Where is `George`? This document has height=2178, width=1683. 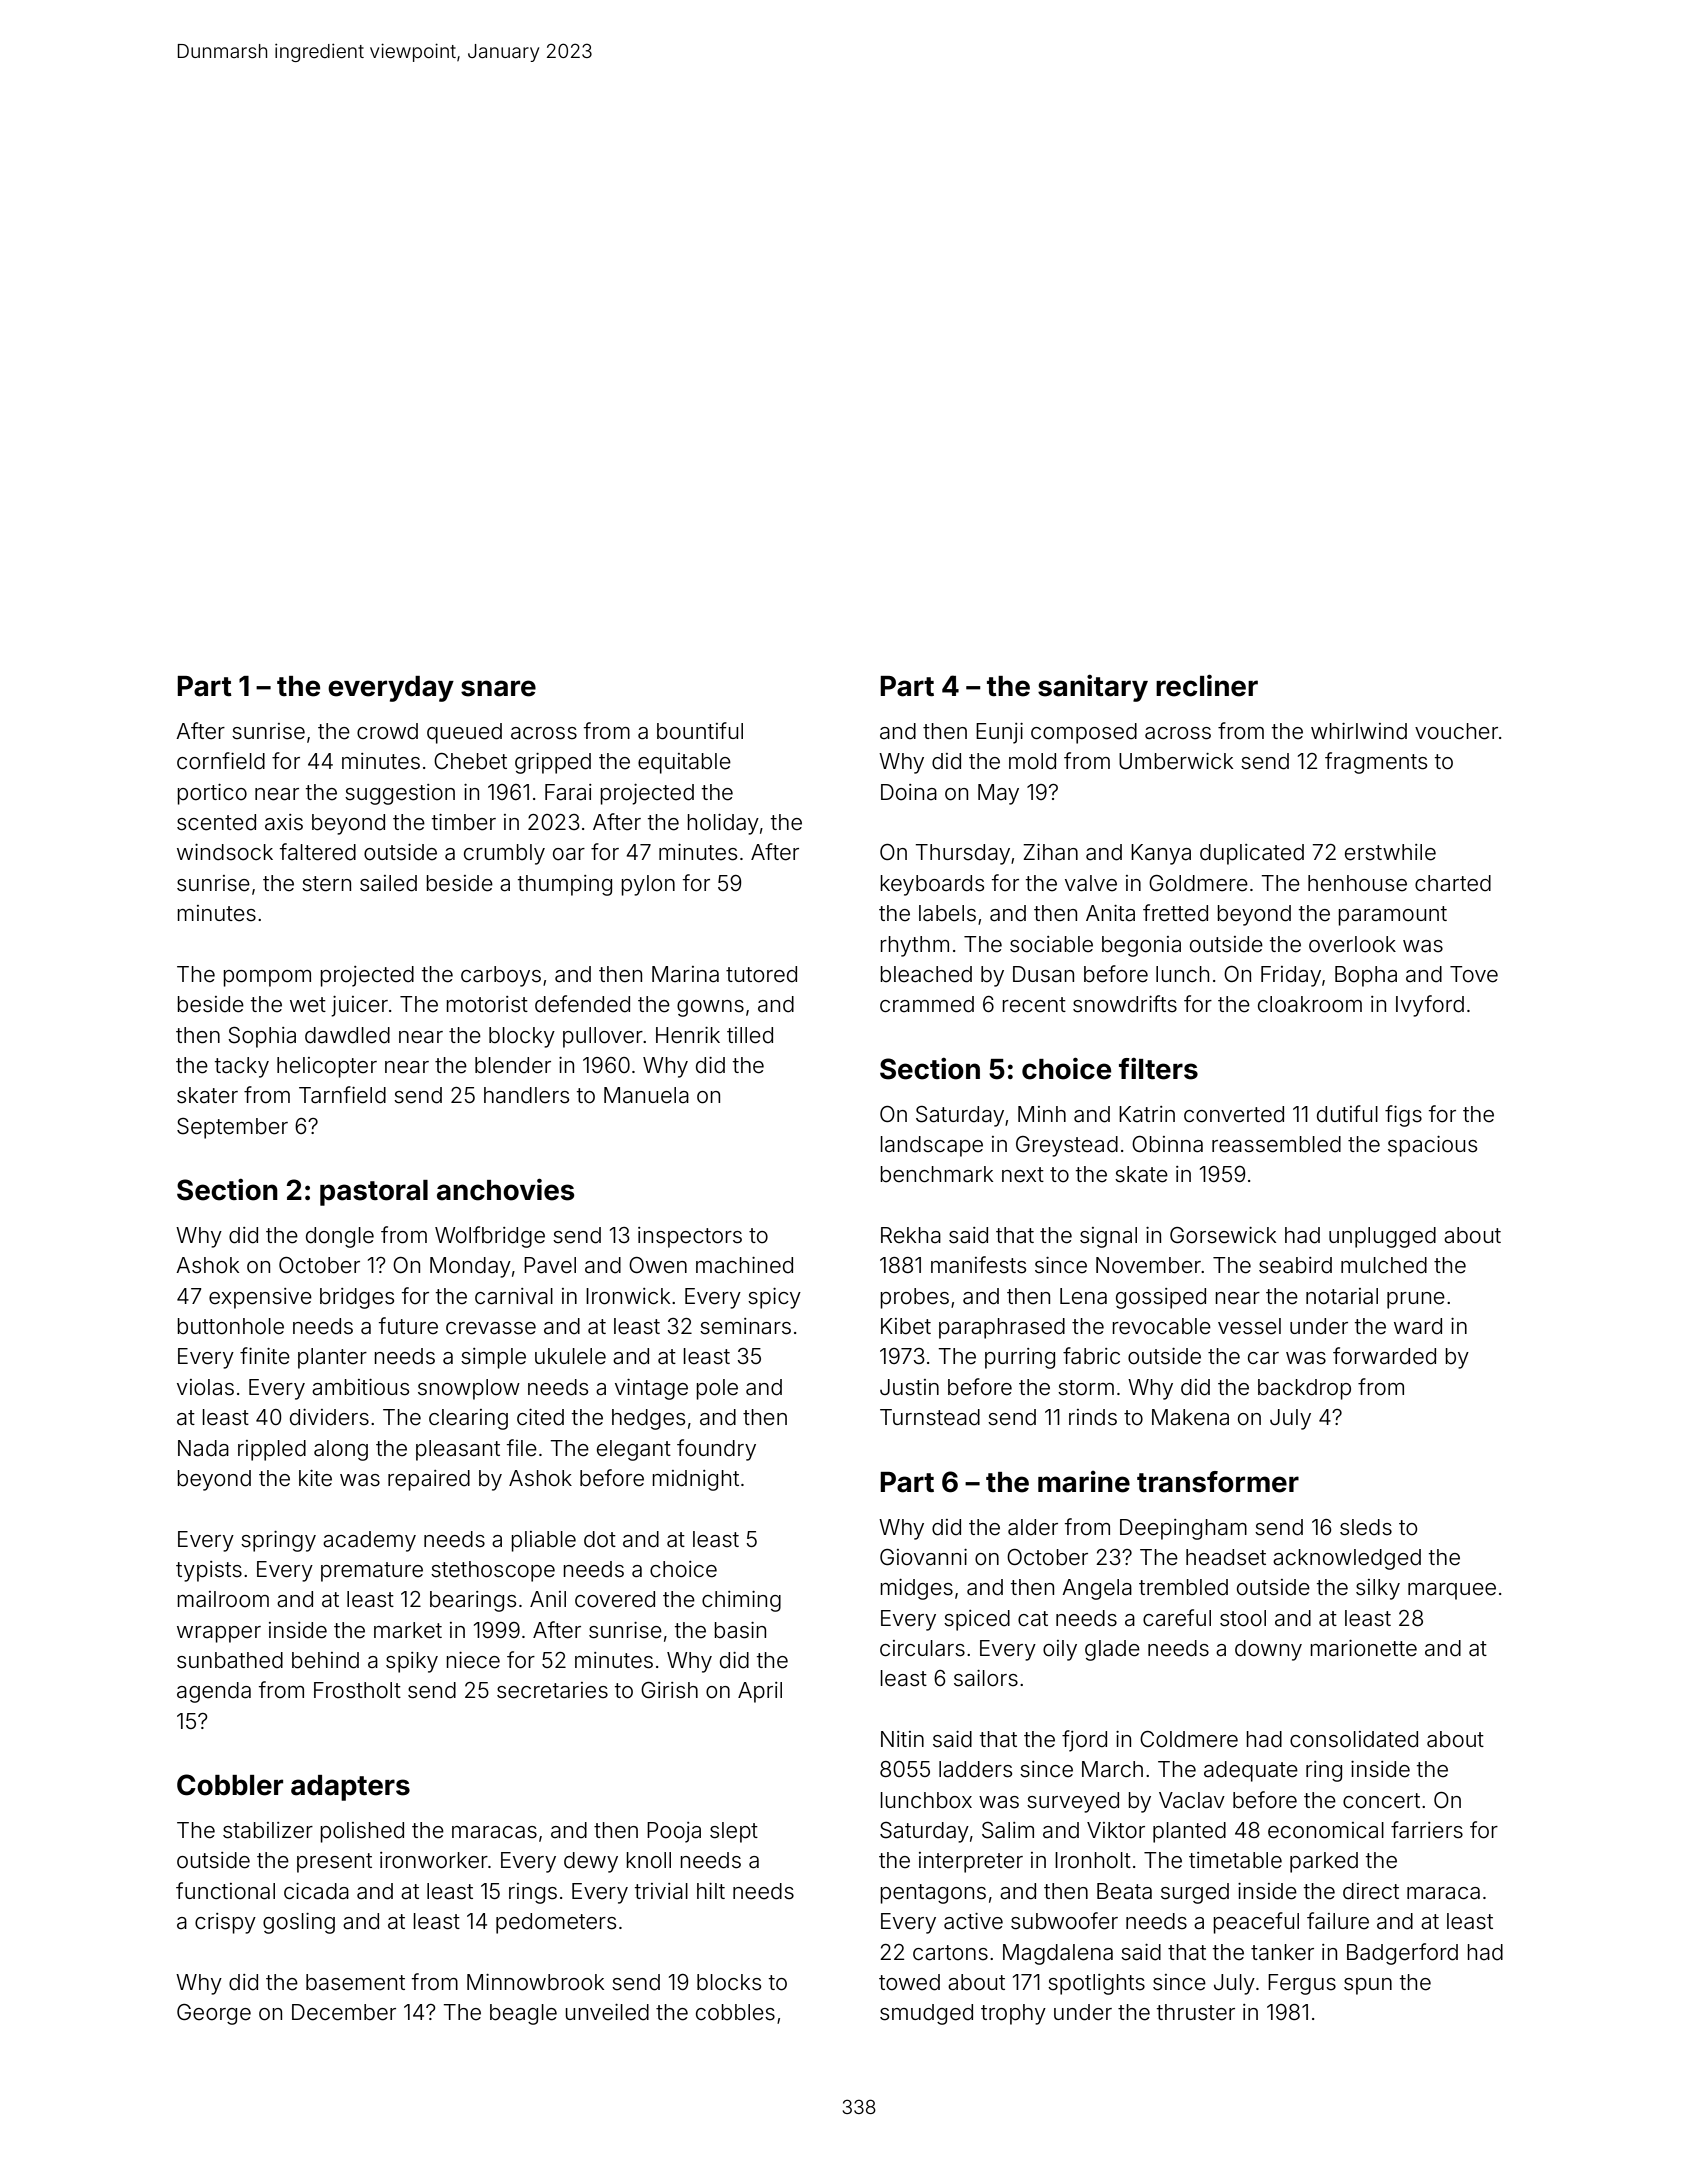 George is located at coordinates (214, 2014).
